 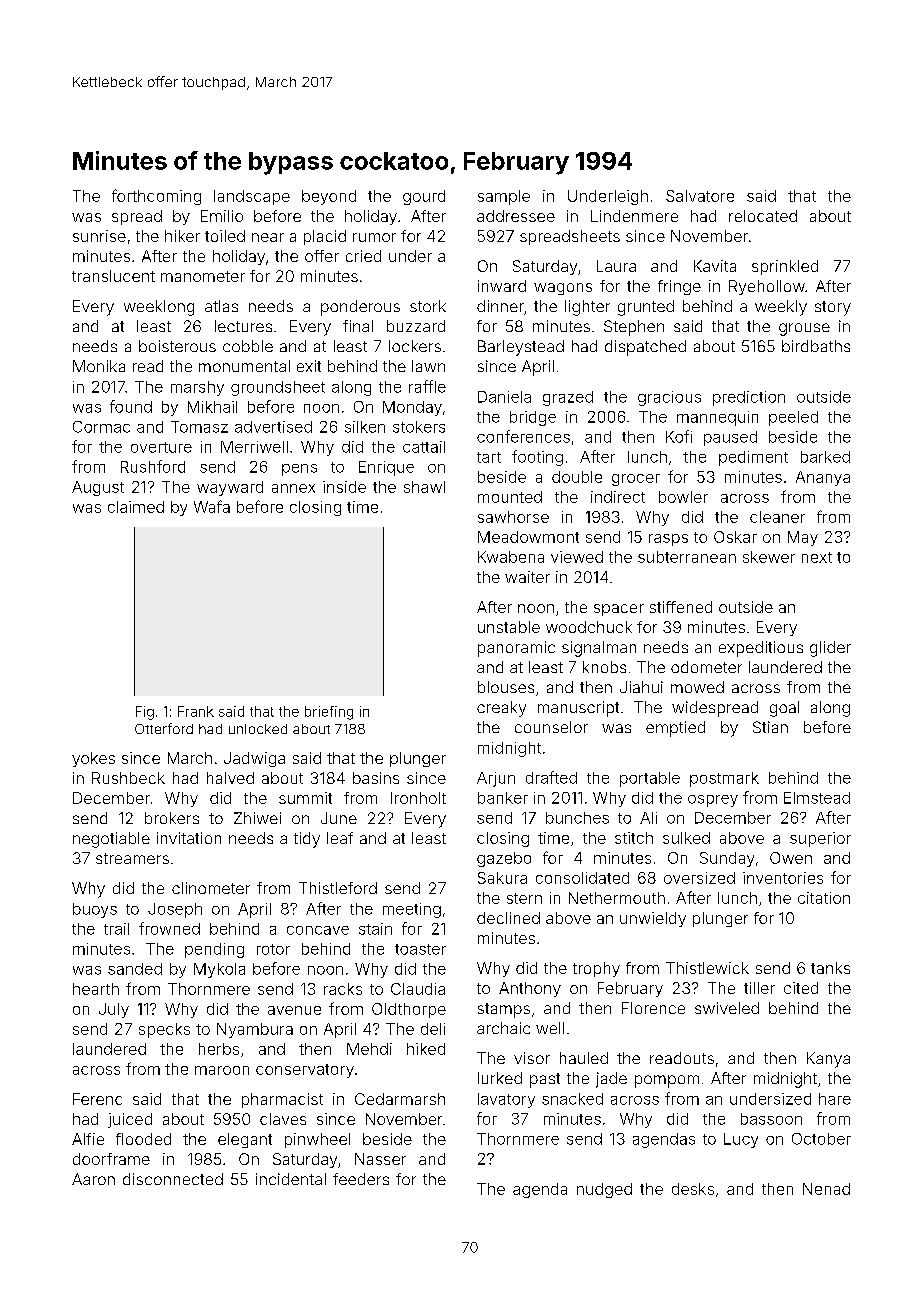 What do you see at coordinates (252, 197) in the document?
I see `landscape` at bounding box center [252, 197].
